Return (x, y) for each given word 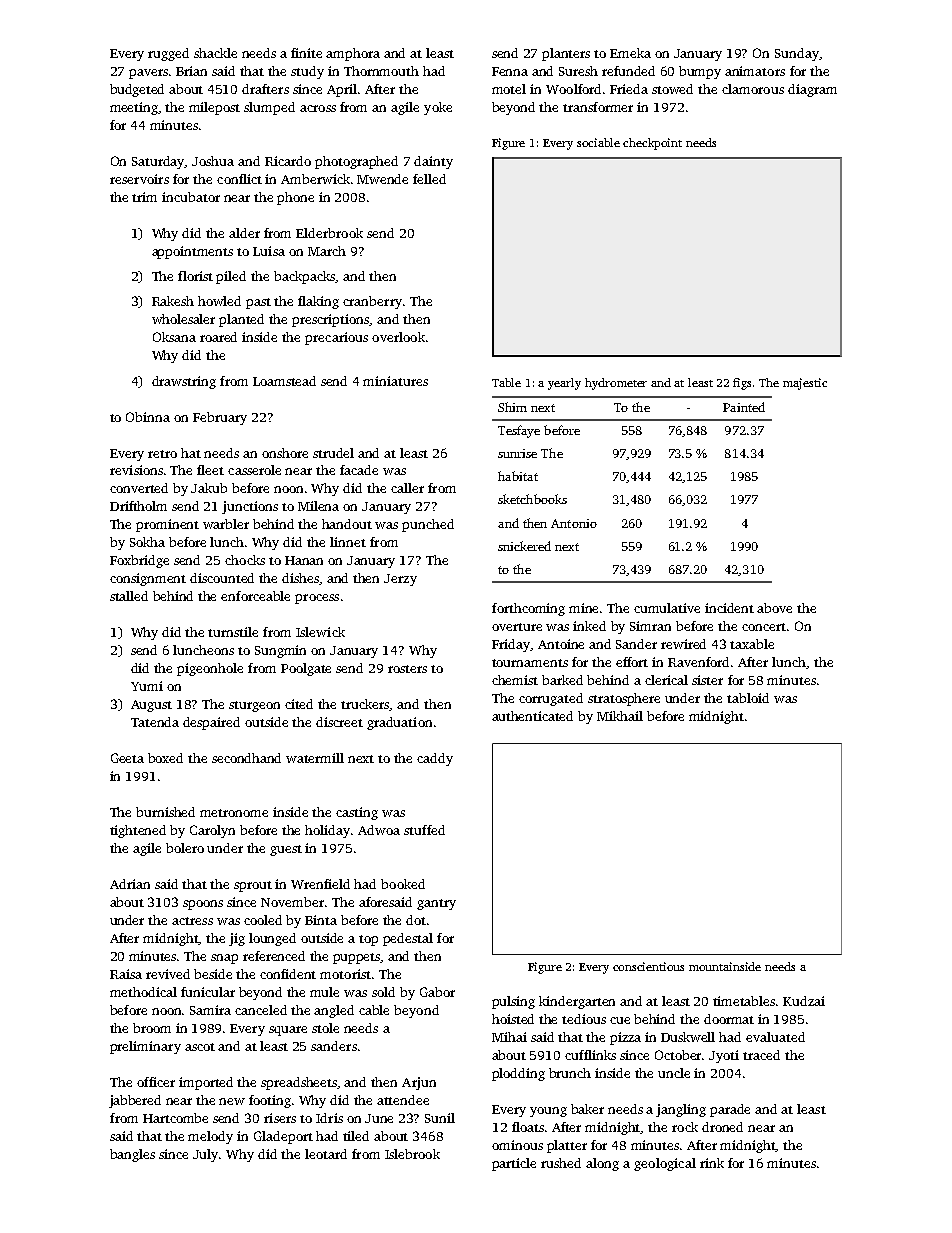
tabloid (748, 698)
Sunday (797, 54)
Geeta (127, 758)
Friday (511, 645)
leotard (326, 1154)
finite (306, 53)
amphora (353, 54)
